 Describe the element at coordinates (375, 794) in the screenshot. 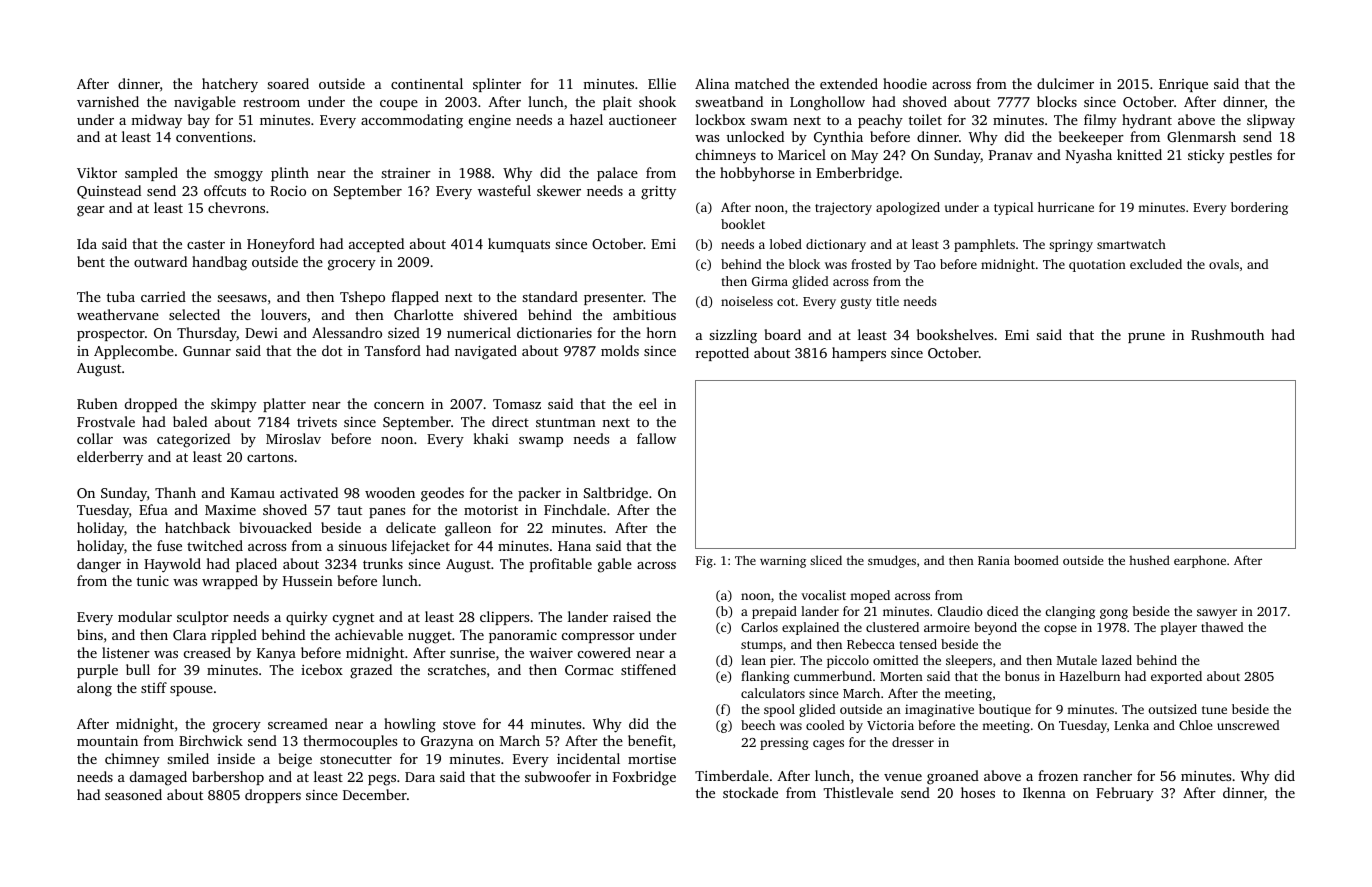

I see `December` at that location.
